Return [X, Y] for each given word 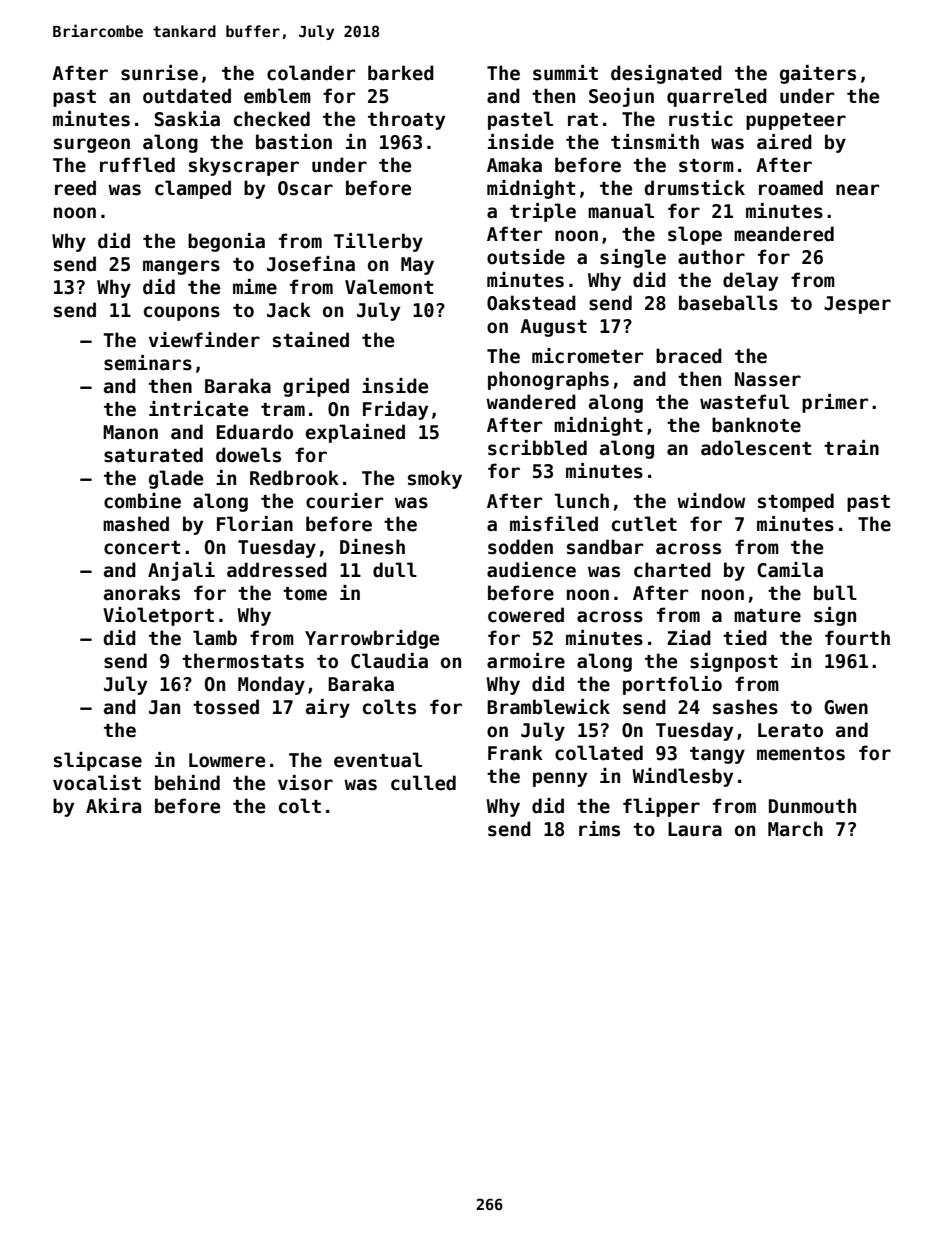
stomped [796, 502]
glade [176, 479]
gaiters [818, 74]
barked [401, 73]
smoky [435, 479]
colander [311, 73]
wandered [531, 402]
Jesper [857, 305]
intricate [198, 409]
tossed [226, 707]
